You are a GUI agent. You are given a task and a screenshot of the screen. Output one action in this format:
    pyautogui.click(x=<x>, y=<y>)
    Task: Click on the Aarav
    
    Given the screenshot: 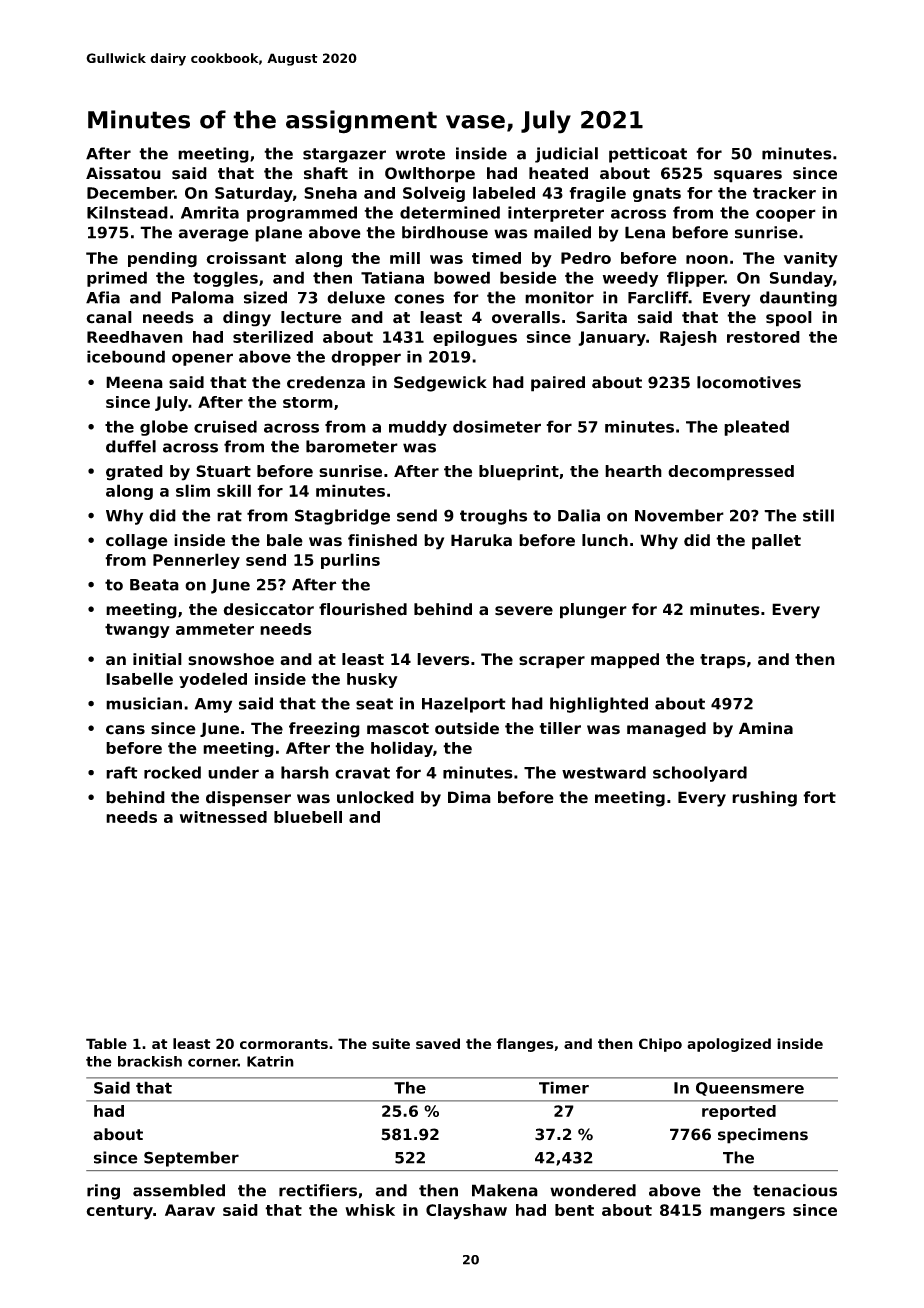 What is the action you would take?
    pyautogui.click(x=190, y=1210)
